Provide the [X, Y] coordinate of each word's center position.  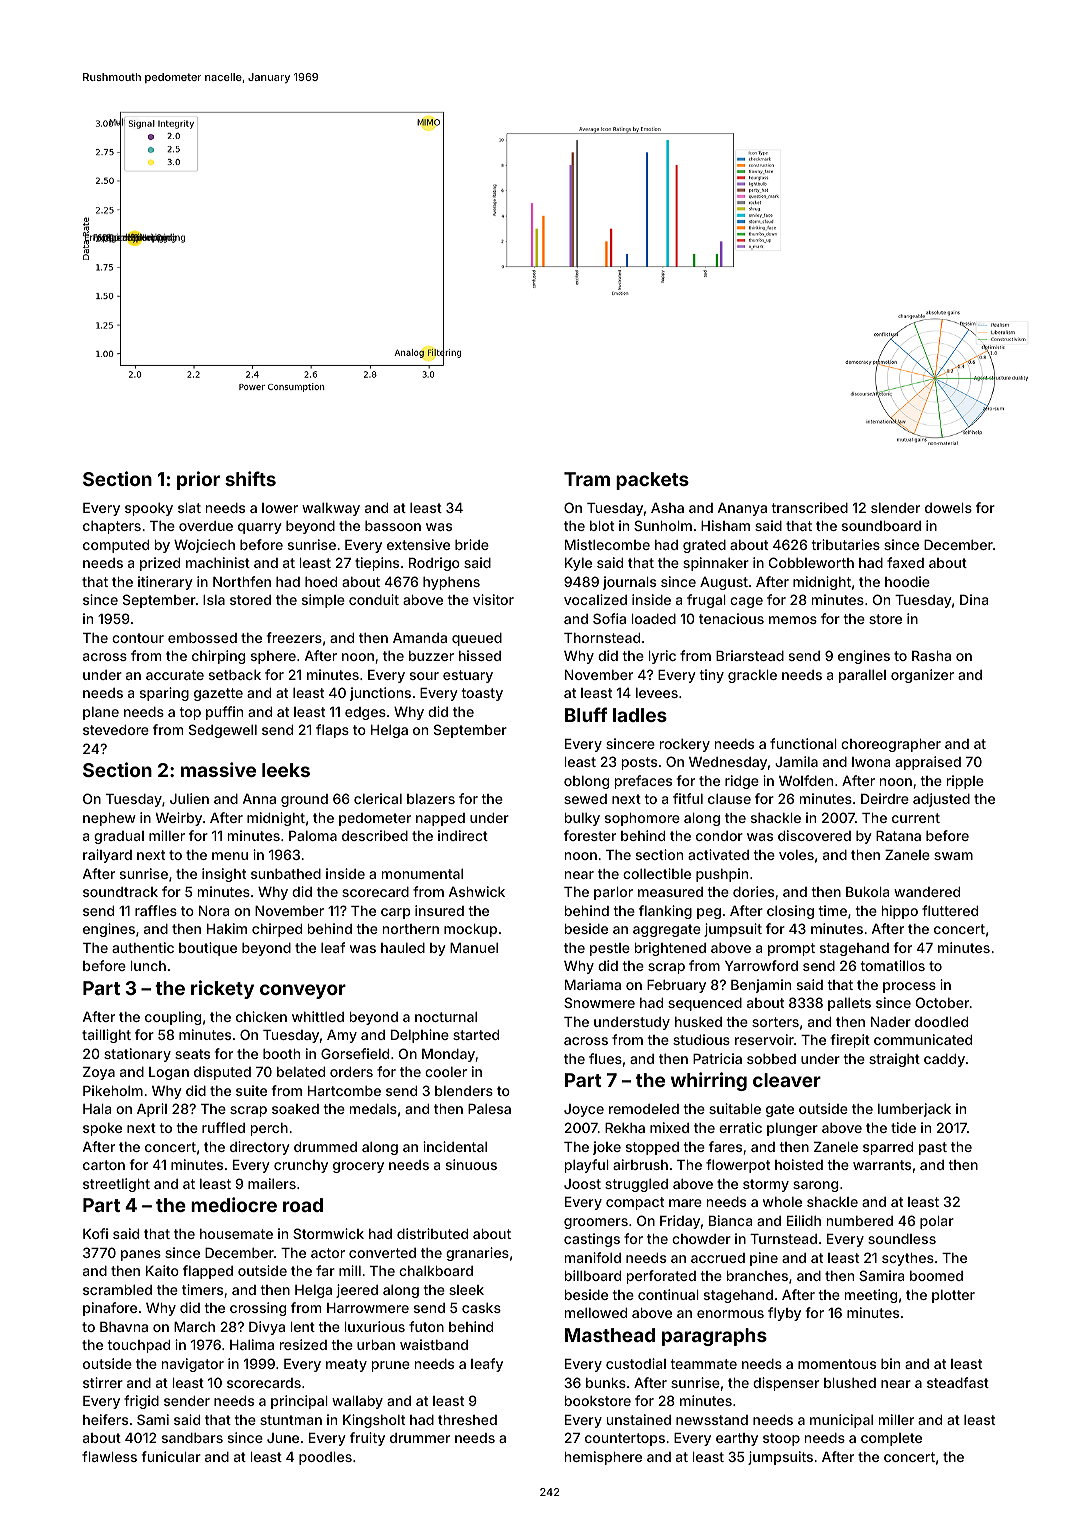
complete [891, 1439]
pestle [610, 949]
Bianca [730, 1220]
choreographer [891, 745]
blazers [431, 799]
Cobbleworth [811, 562]
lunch [148, 966]
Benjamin [761, 986]
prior [198, 480]
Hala [97, 1109]
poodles [325, 1458]
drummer [420, 1438]
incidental [455, 1146]
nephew [109, 819]
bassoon [393, 526]
